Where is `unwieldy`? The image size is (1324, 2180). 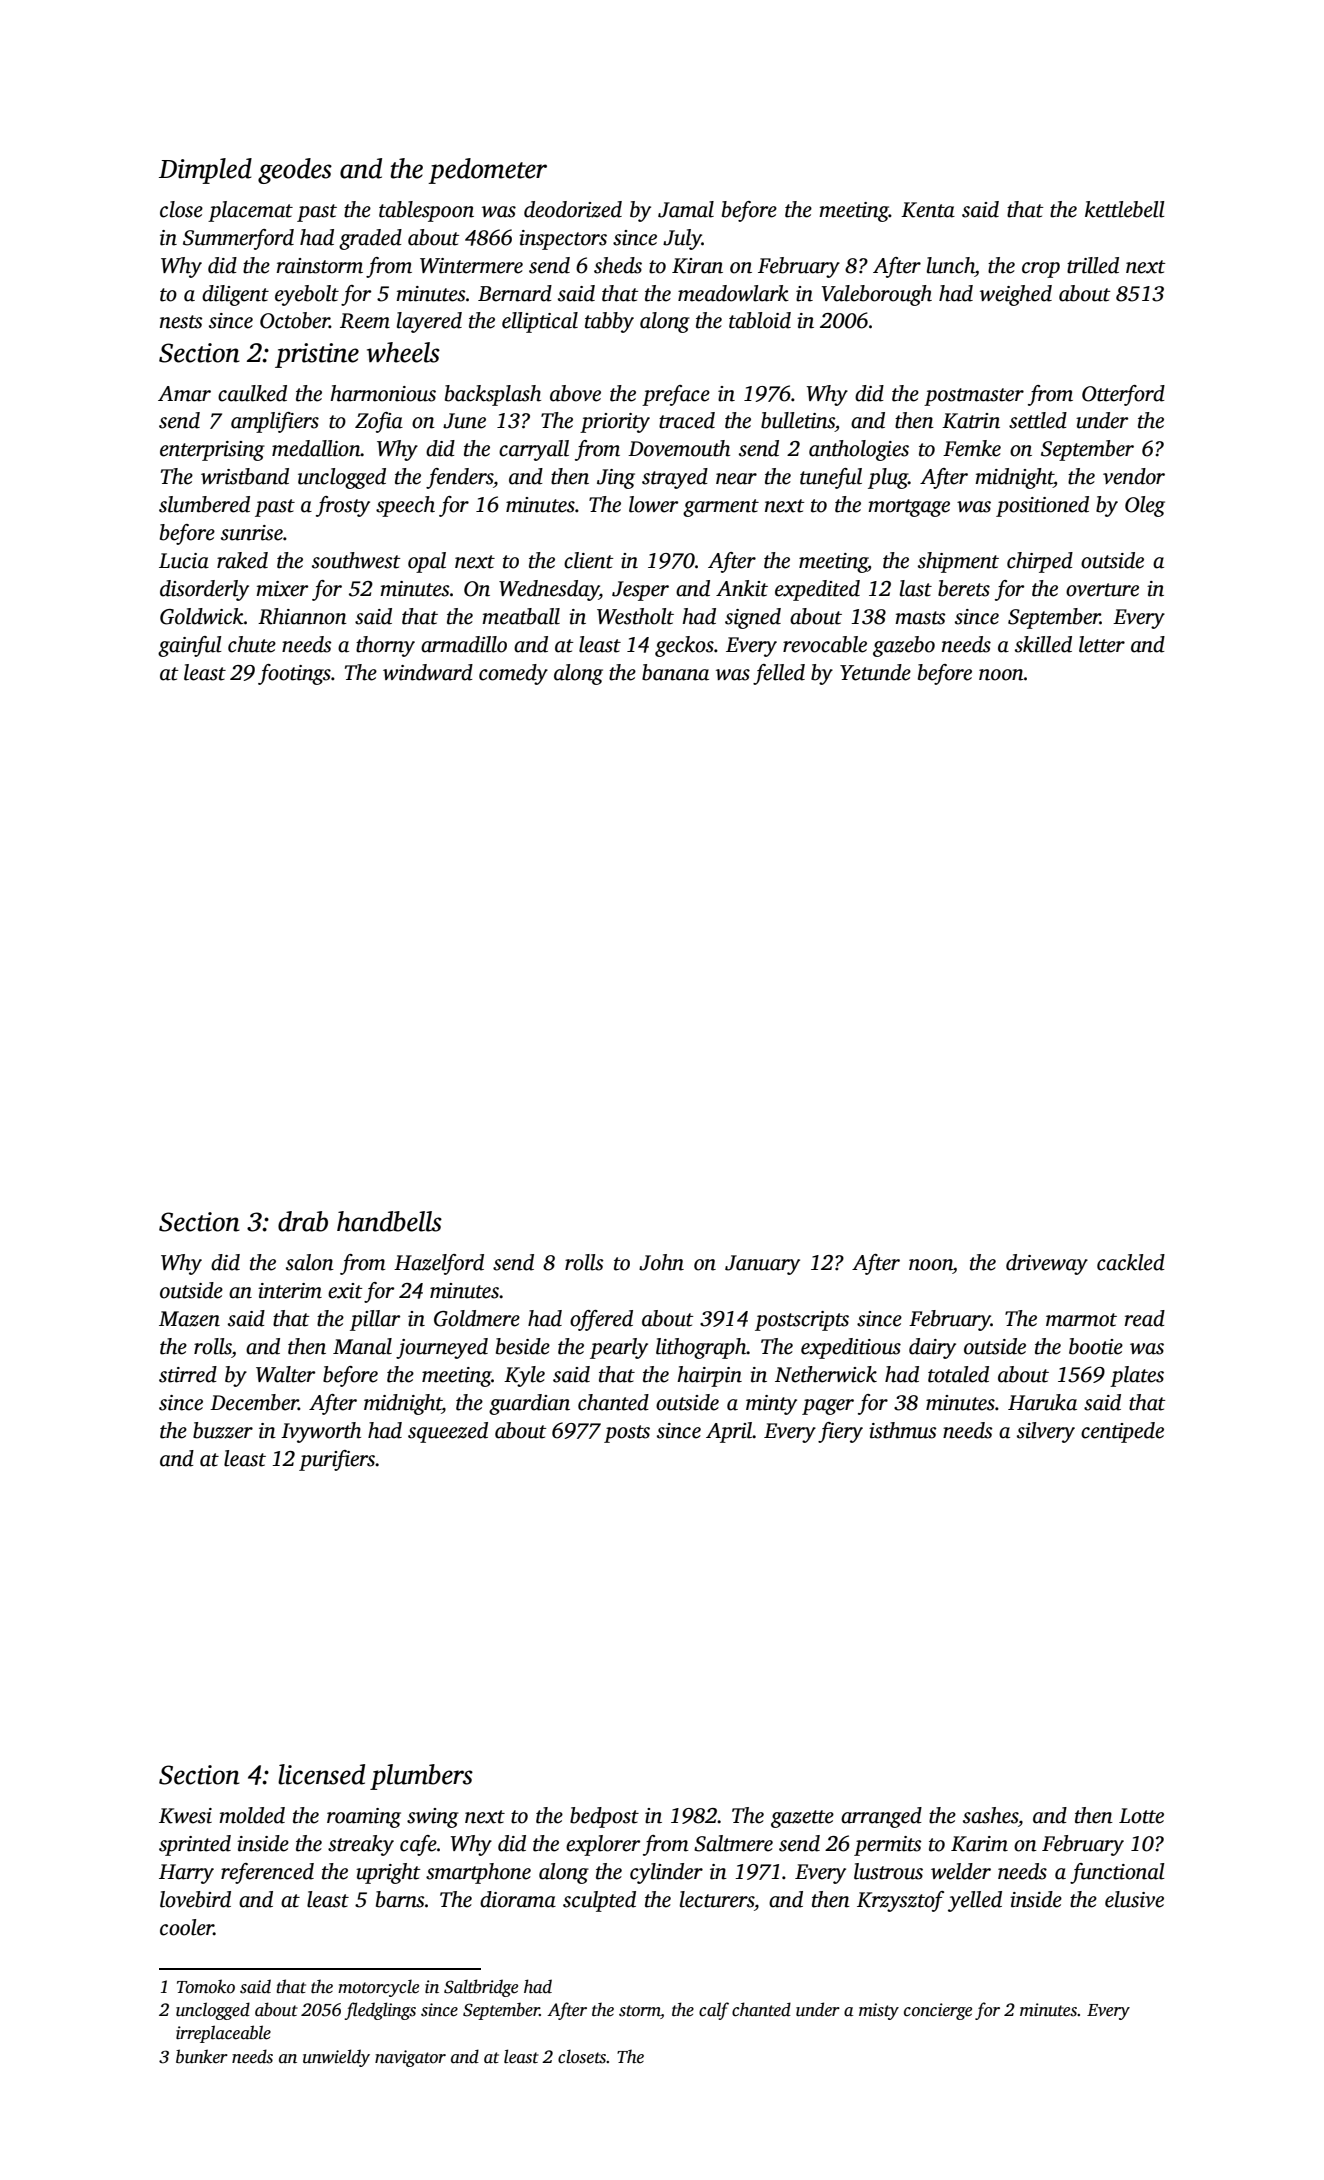 unwieldy is located at coordinates (336, 2058).
